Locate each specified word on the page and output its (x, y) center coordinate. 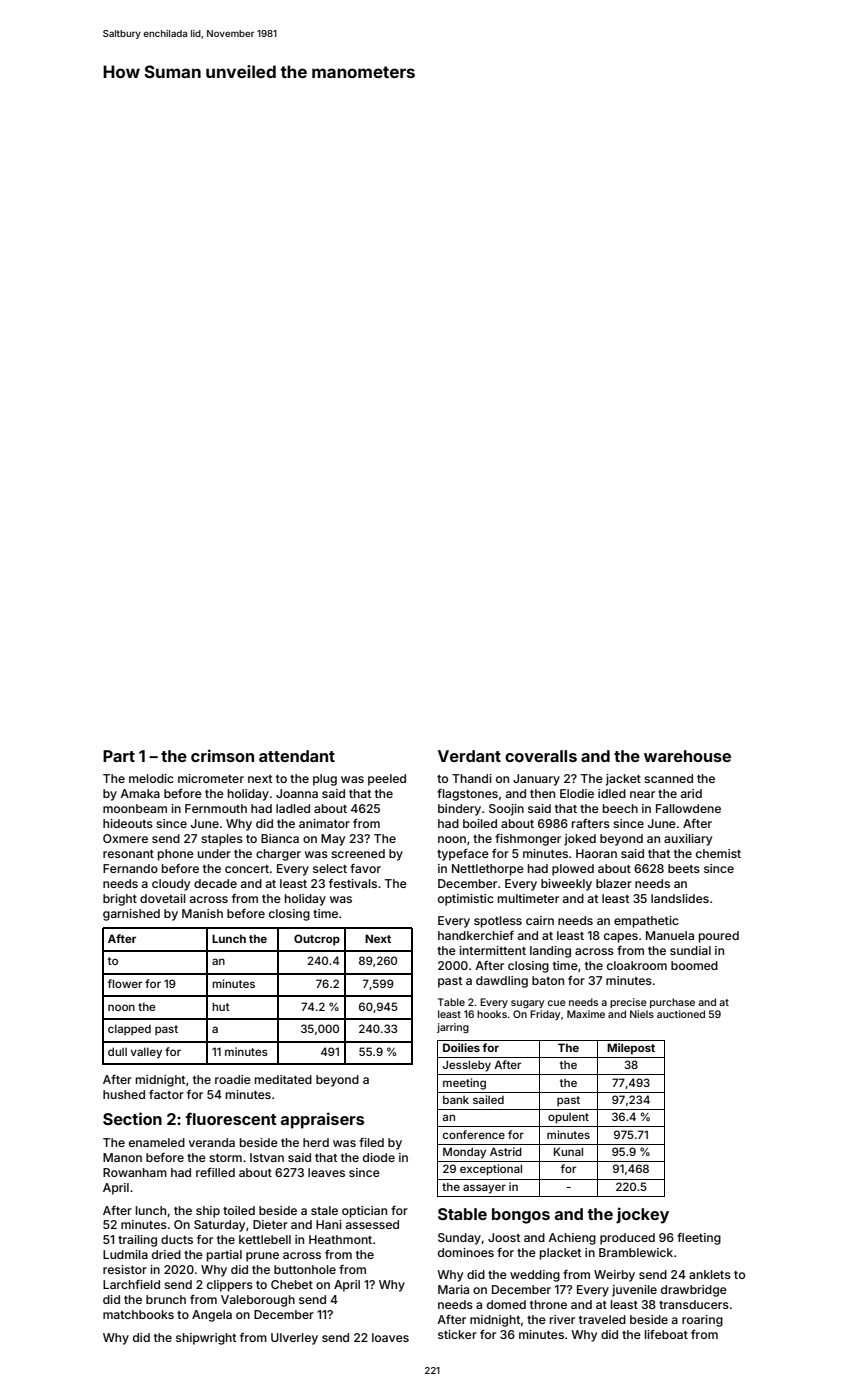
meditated (283, 1079)
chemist (718, 853)
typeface (463, 855)
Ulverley (294, 1339)
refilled (215, 1172)
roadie (233, 1079)
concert (247, 869)
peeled (387, 780)
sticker (457, 1334)
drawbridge (694, 1291)
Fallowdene (688, 808)
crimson (222, 755)
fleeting (699, 1239)
